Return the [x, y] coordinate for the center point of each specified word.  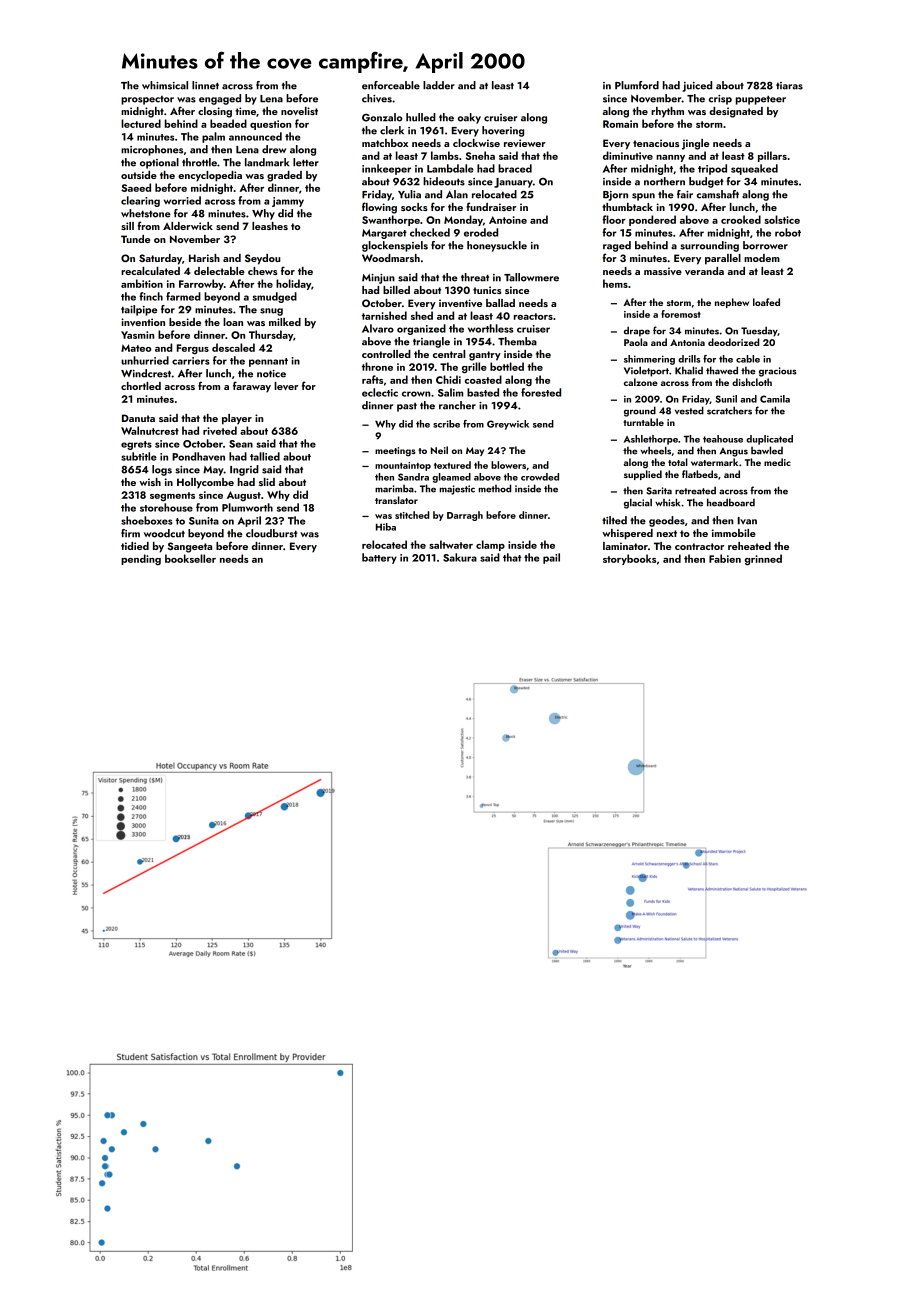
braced [515, 168]
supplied [643, 475]
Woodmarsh [391, 258]
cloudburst [271, 533]
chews [262, 271]
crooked [741, 219]
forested [541, 392]
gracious [777, 372]
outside [139, 175]
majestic [457, 490]
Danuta [138, 418]
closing [215, 112]
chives [377, 98]
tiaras [789, 86]
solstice [782, 219]
